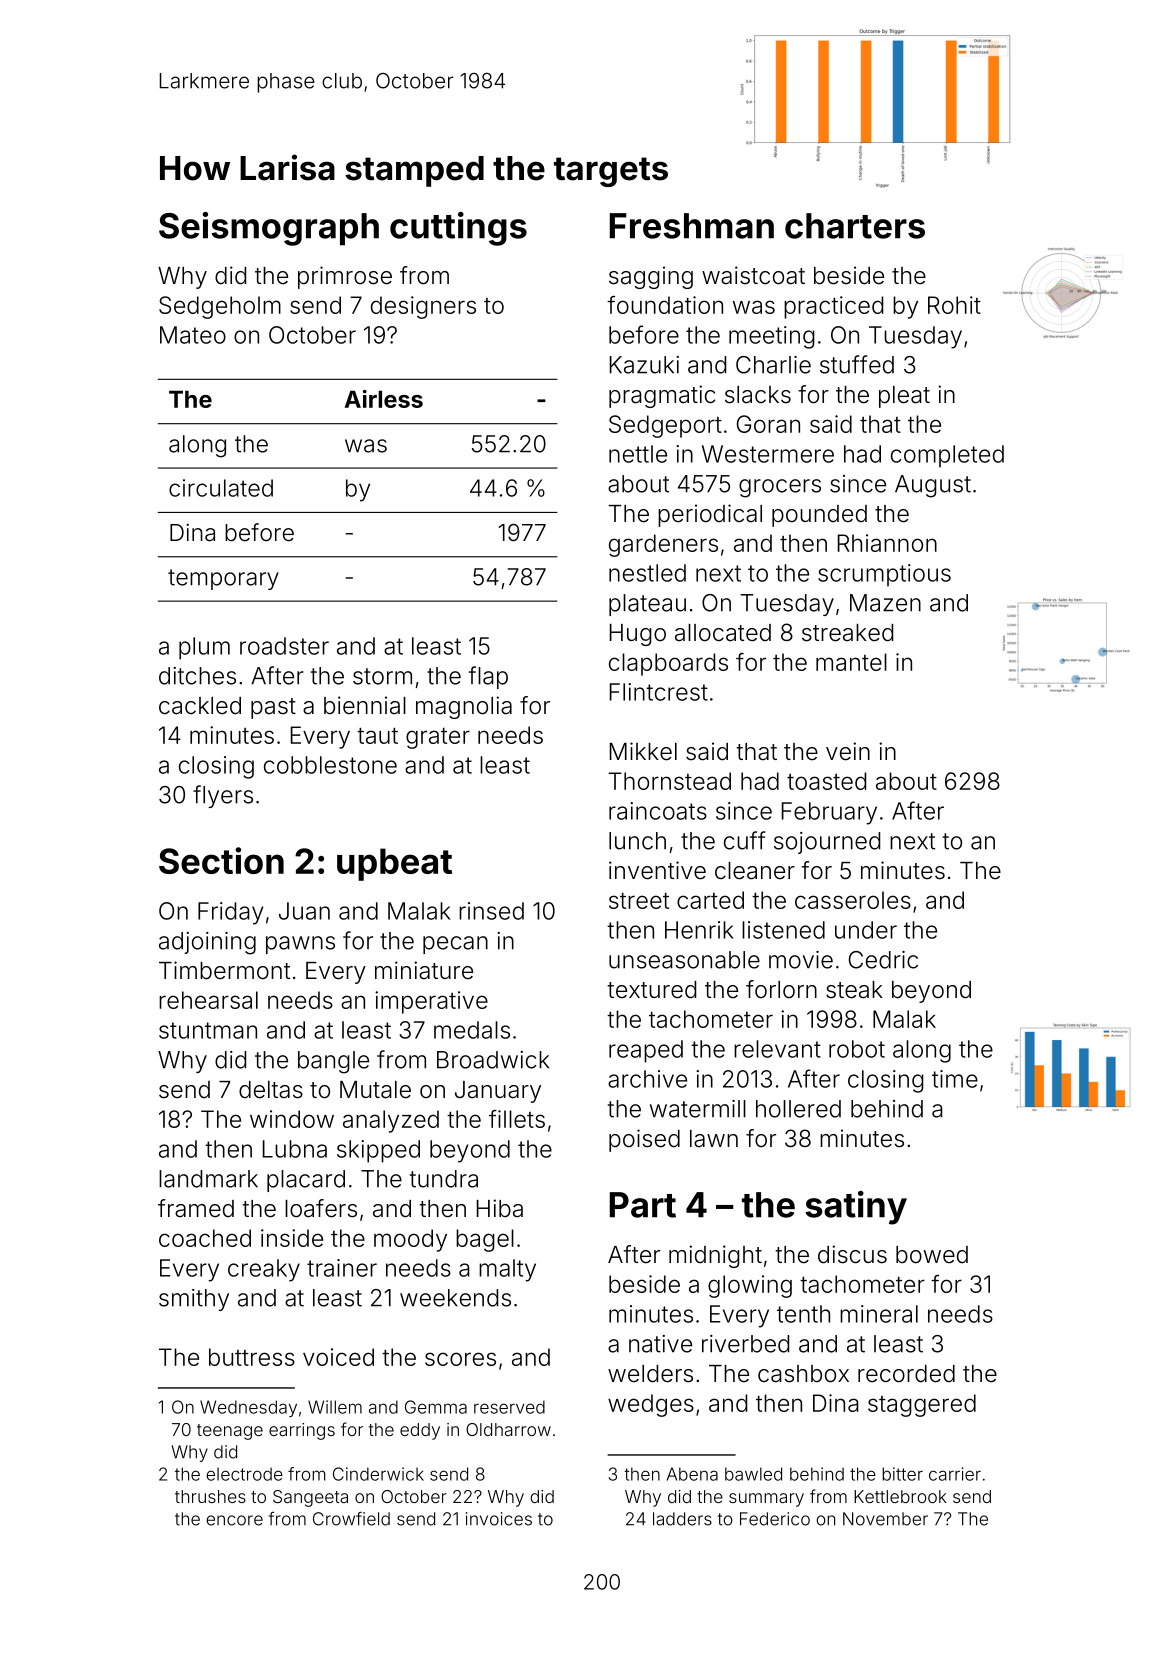 Image resolution: width=1165 pixels, height=1654 pixels. What do you see at coordinates (269, 229) in the image?
I see `Seismograph` at bounding box center [269, 229].
